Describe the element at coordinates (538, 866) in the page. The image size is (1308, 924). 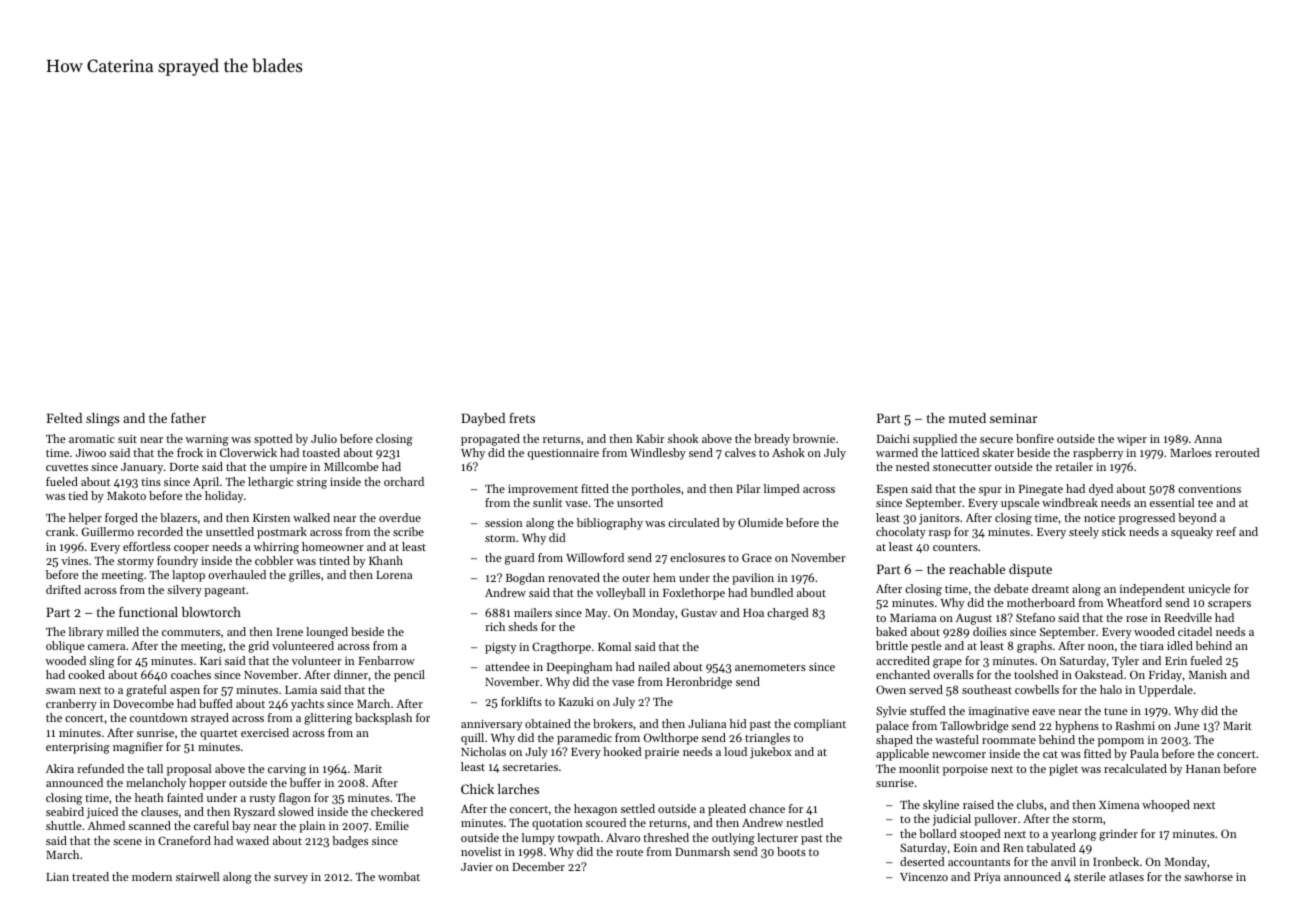
I see `December` at that location.
